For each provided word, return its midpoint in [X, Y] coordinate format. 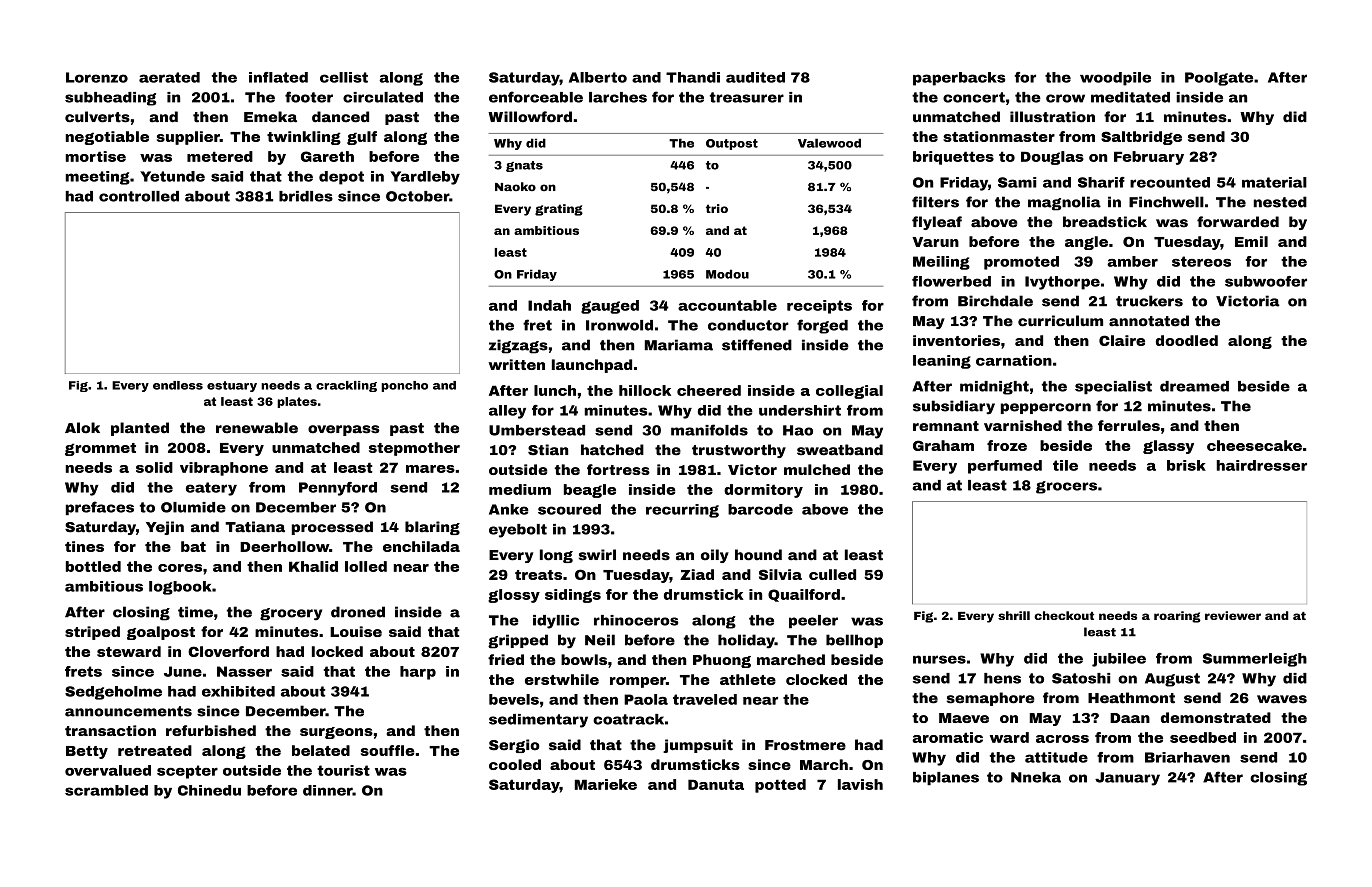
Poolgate [1219, 79]
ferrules [1129, 425]
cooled [515, 764]
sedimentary [538, 721]
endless [178, 385]
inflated [278, 77]
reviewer [1233, 615]
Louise [356, 631]
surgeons [336, 733]
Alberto [598, 77]
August [1172, 680]
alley [507, 412]
